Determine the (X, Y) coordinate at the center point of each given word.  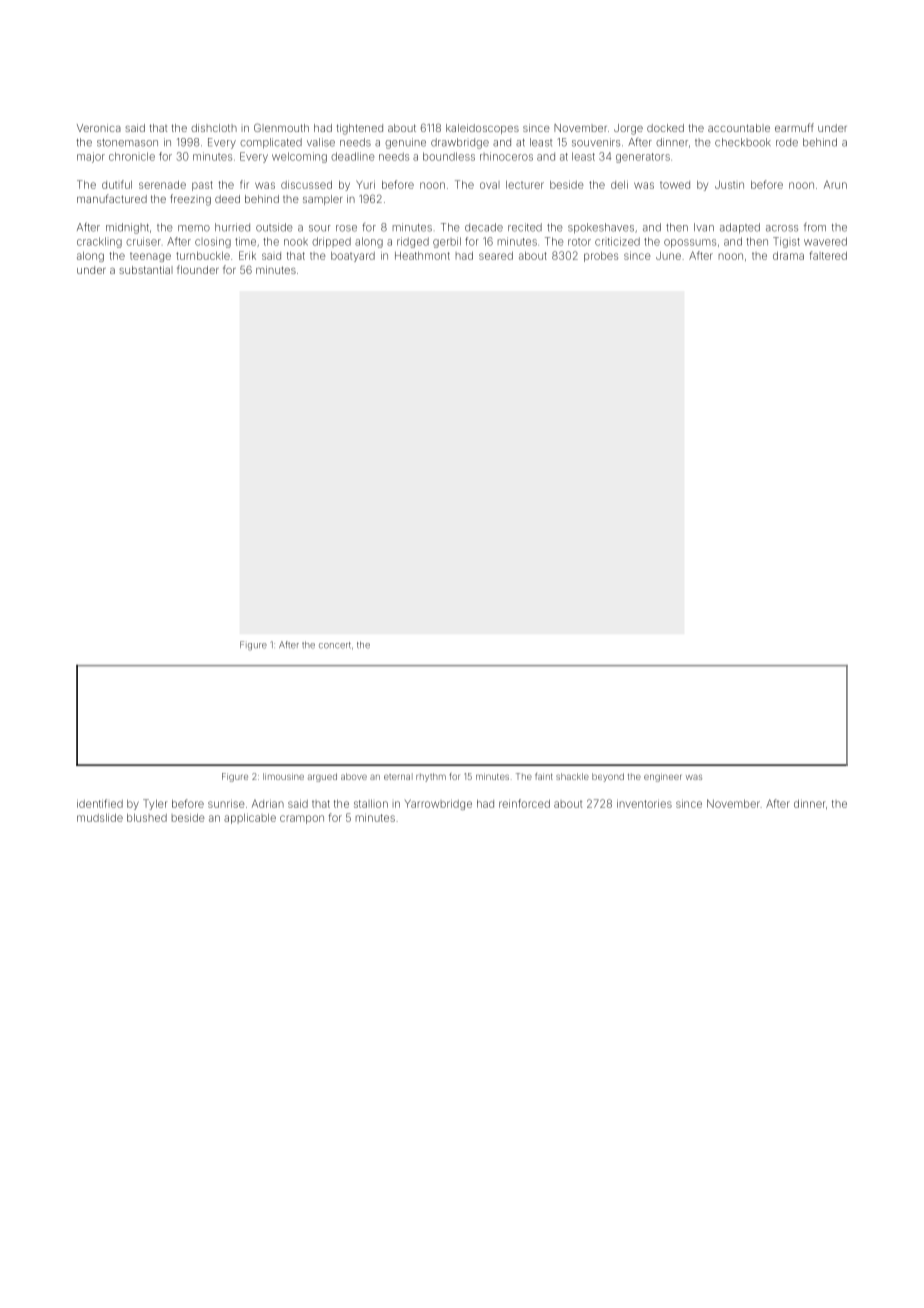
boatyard (353, 257)
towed (675, 185)
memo (194, 228)
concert (335, 645)
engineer (662, 777)
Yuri (365, 184)
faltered (828, 255)
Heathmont (422, 256)
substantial (146, 270)
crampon (302, 819)
